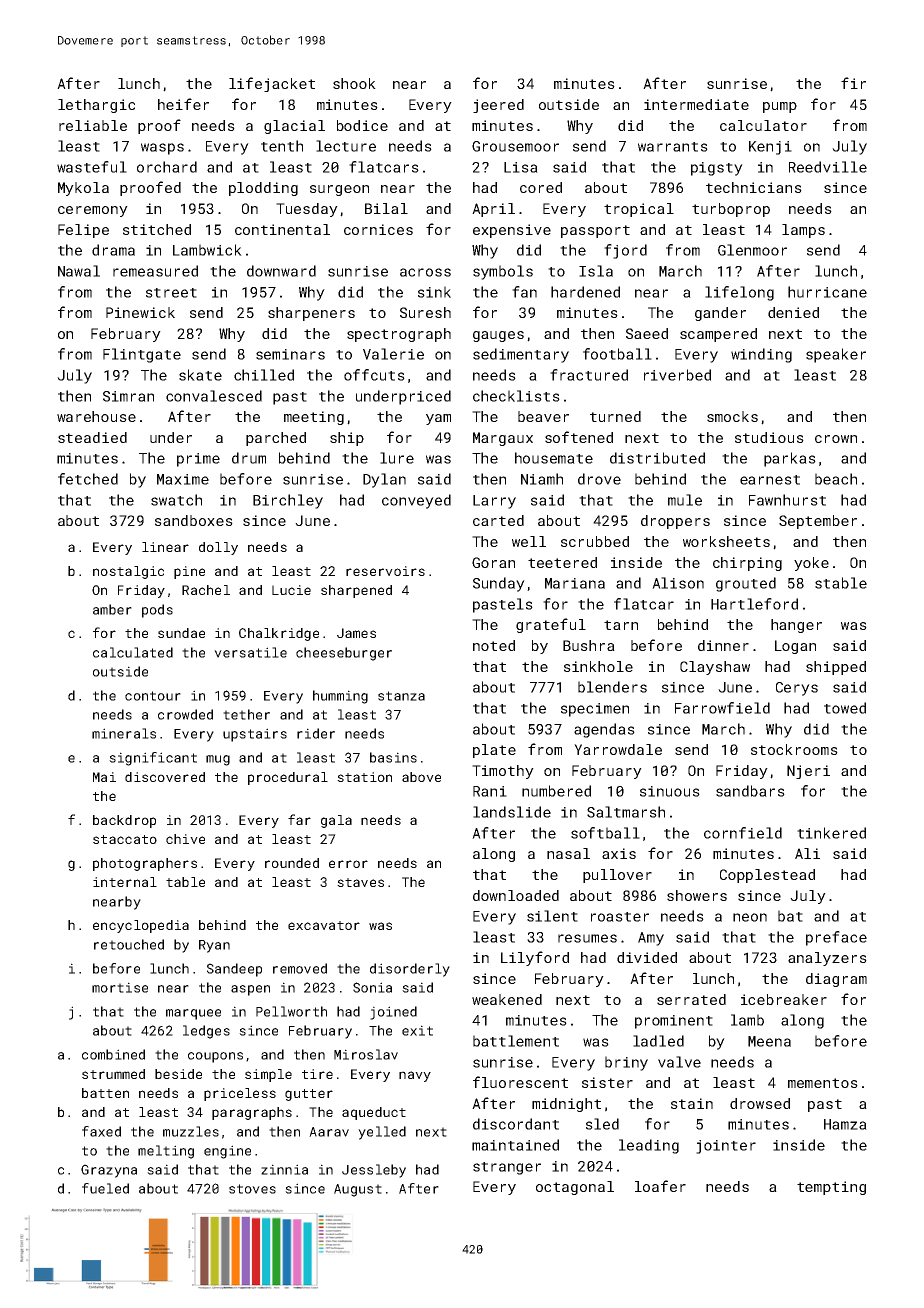  What do you see at coordinates (673, 147) in the screenshot?
I see `warrants` at bounding box center [673, 147].
